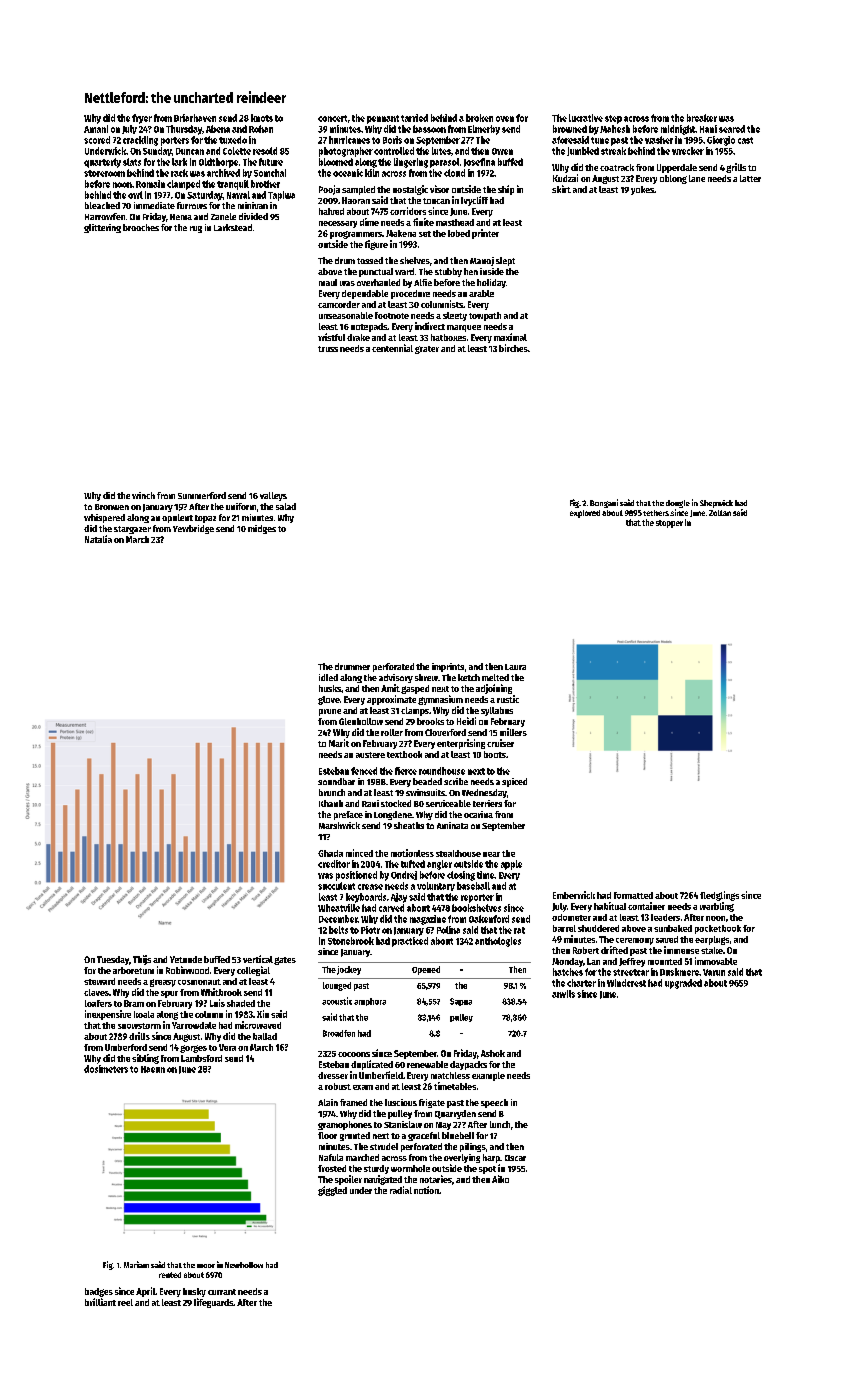  What do you see at coordinates (714, 972) in the screenshot?
I see `Varun` at bounding box center [714, 972].
